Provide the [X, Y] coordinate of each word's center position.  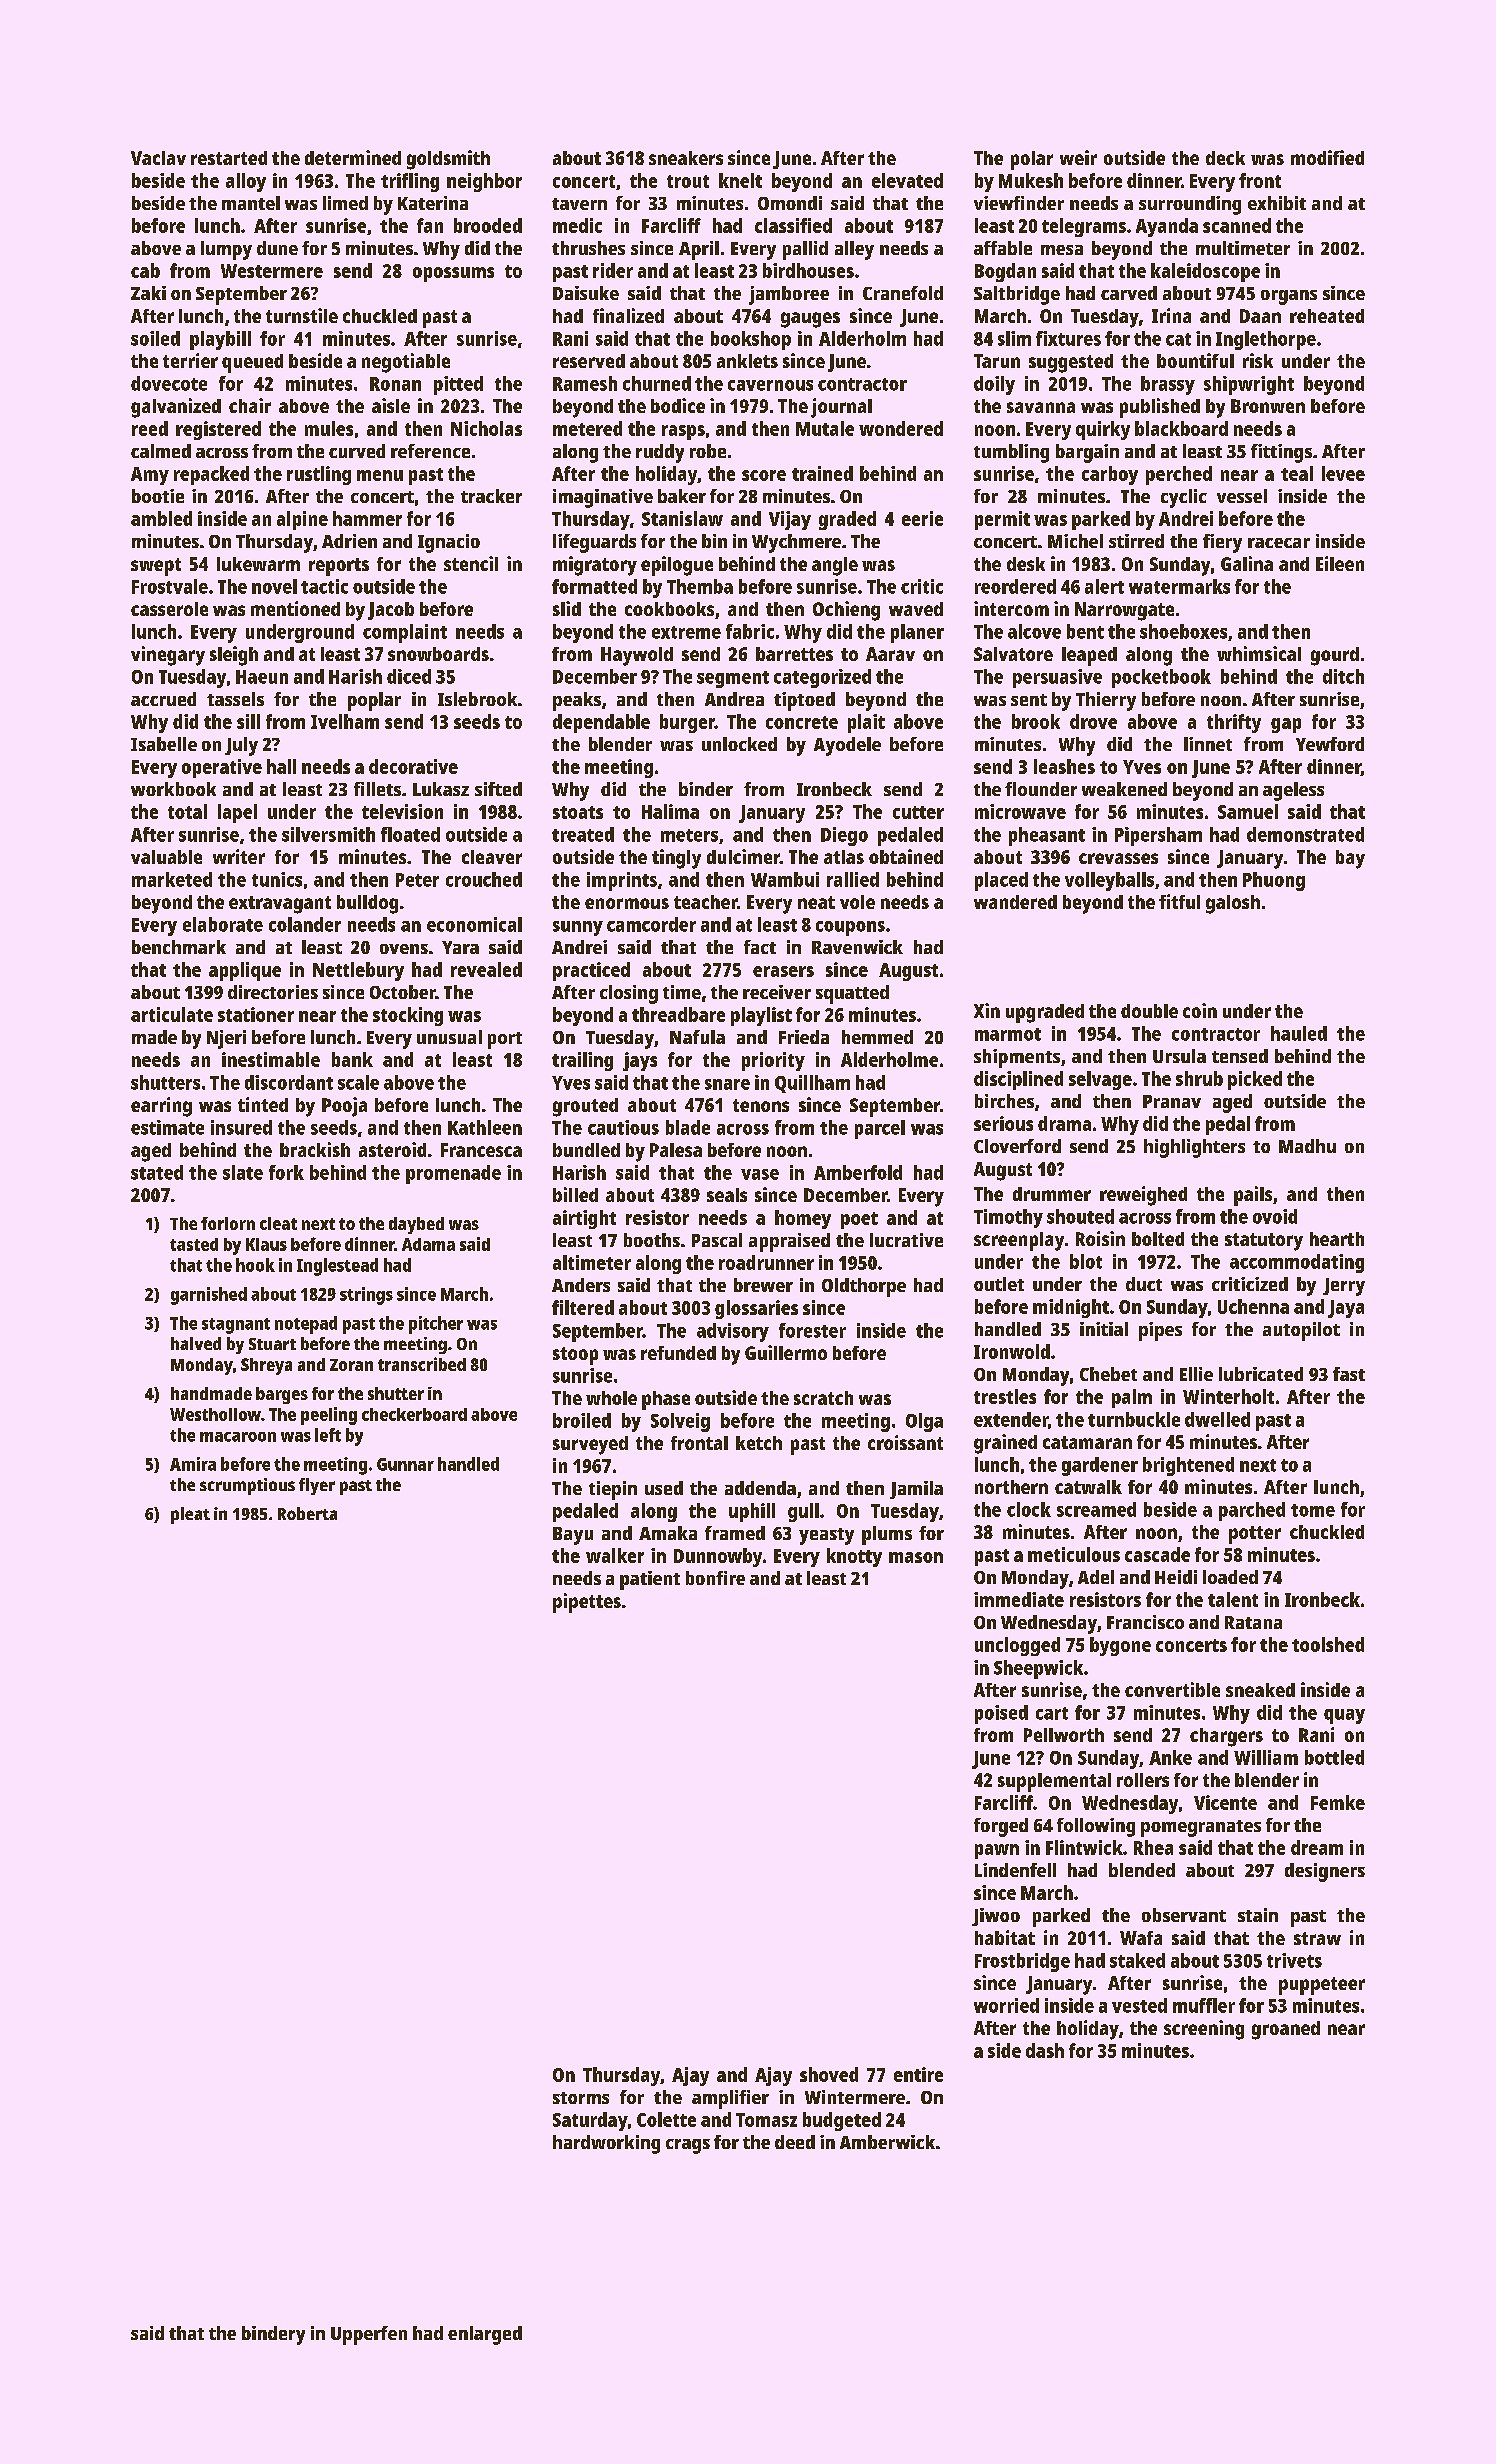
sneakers [686, 158]
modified [1327, 157]
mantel [251, 203]
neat [816, 902]
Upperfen [369, 2335]
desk [1026, 564]
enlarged [485, 2335]
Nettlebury [358, 971]
